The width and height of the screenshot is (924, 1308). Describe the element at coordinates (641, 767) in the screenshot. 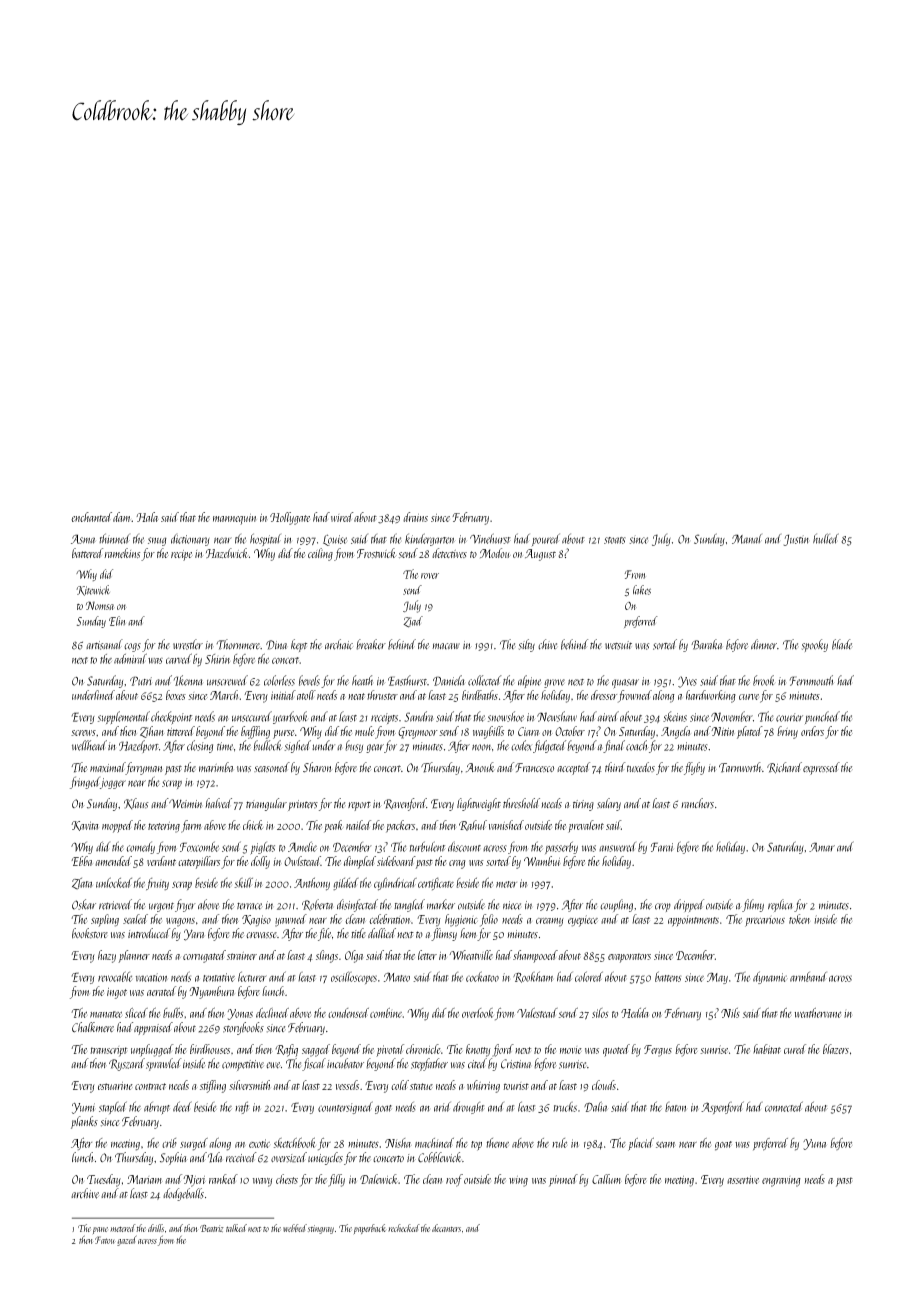

I see `tuxedos` at that location.
